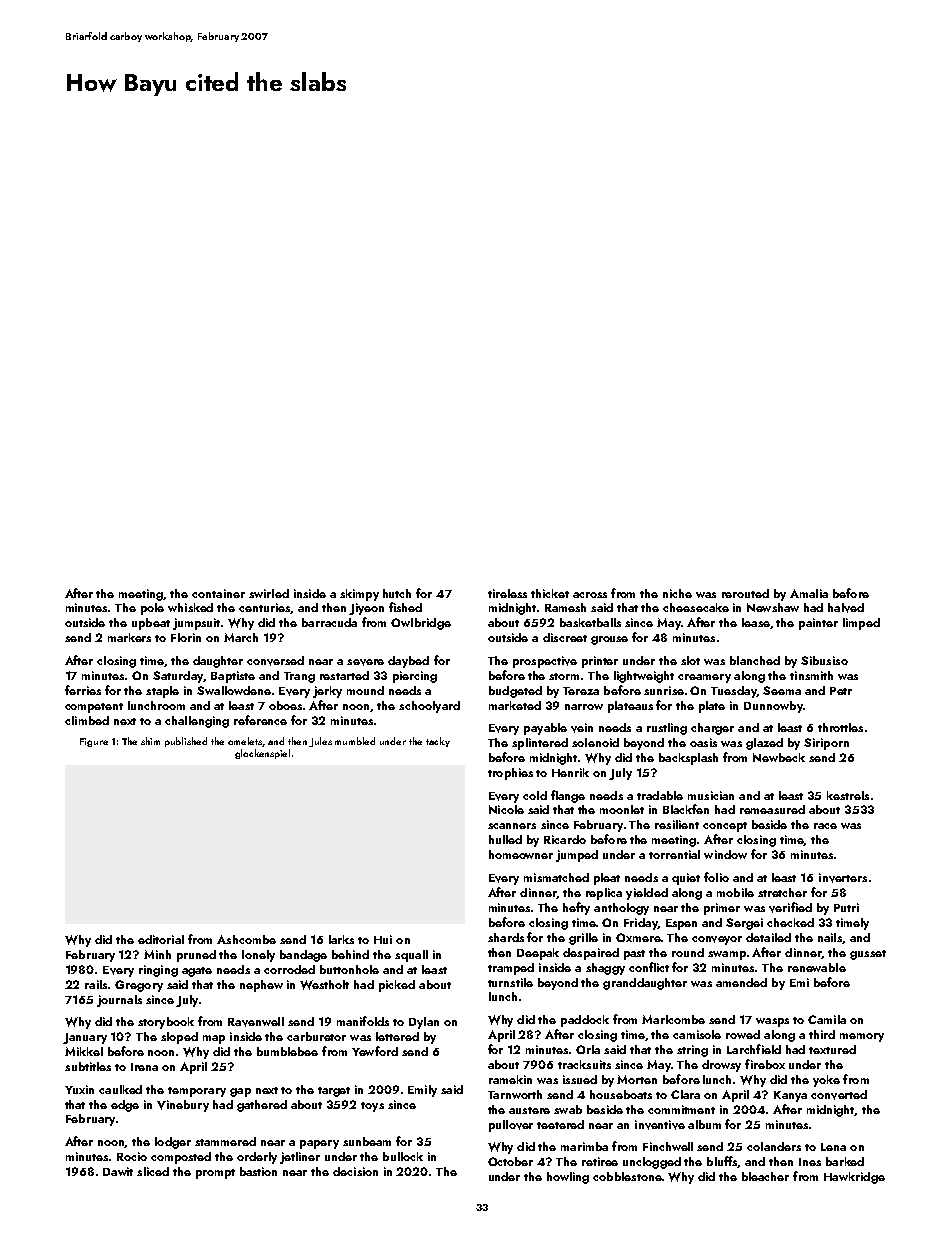  Describe the element at coordinates (218, 593) in the page. I see `container` at that location.
